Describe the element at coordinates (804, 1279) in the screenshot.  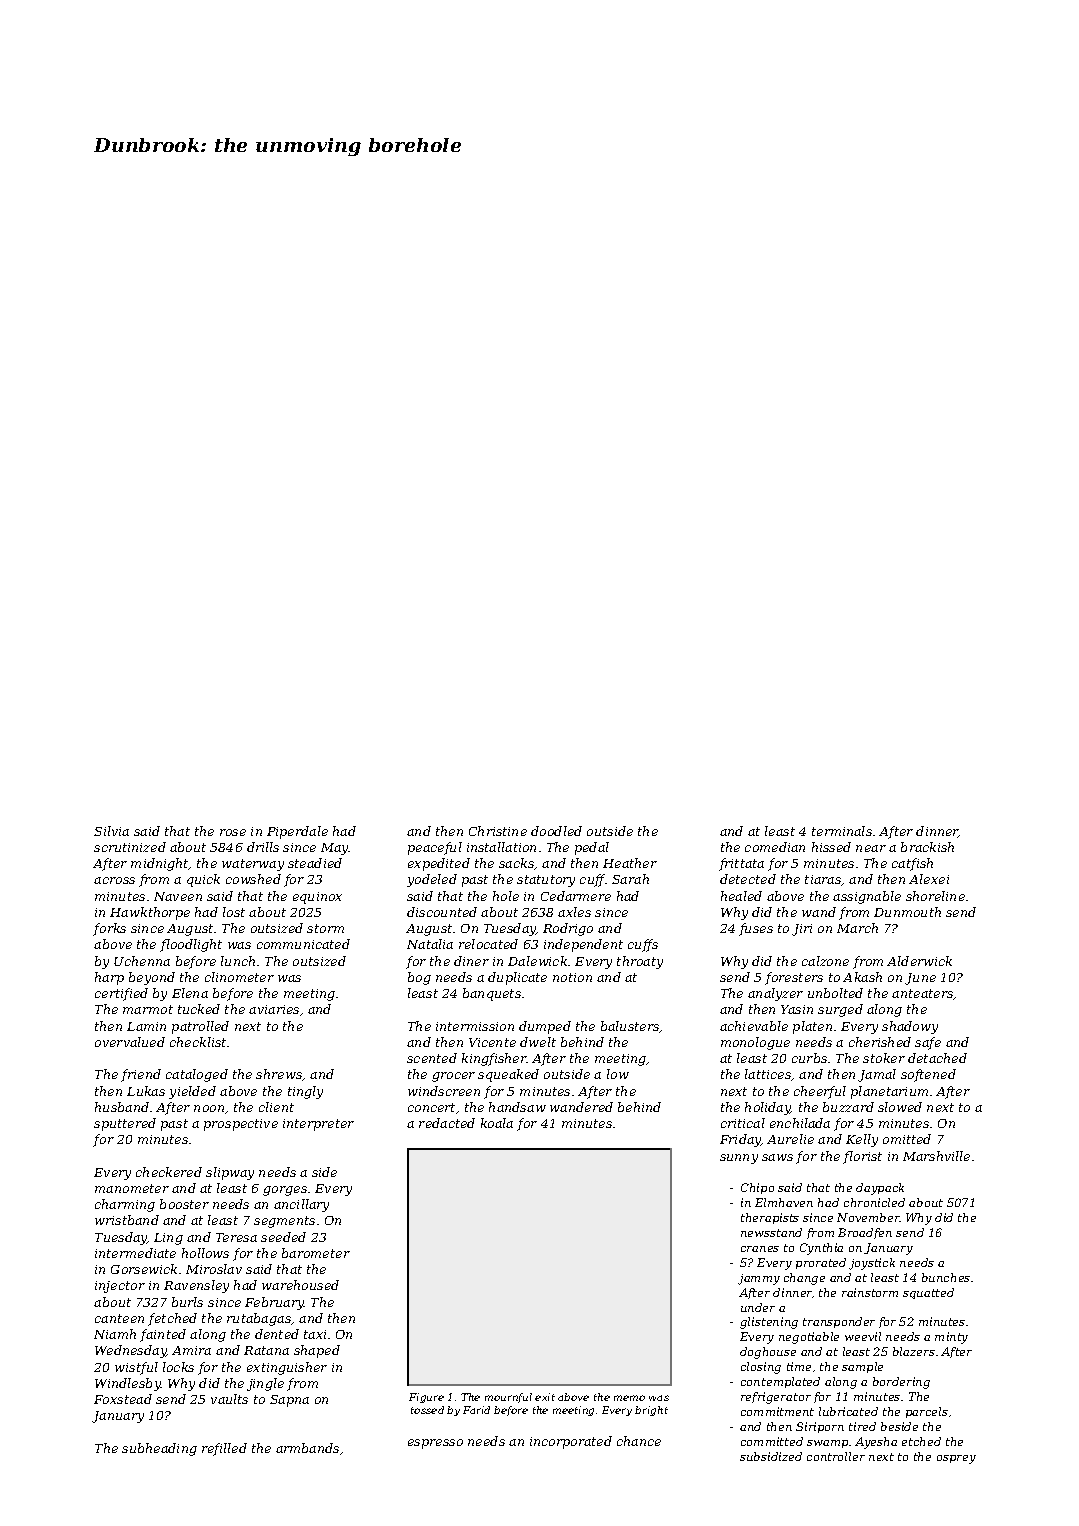
I see `change` at that location.
